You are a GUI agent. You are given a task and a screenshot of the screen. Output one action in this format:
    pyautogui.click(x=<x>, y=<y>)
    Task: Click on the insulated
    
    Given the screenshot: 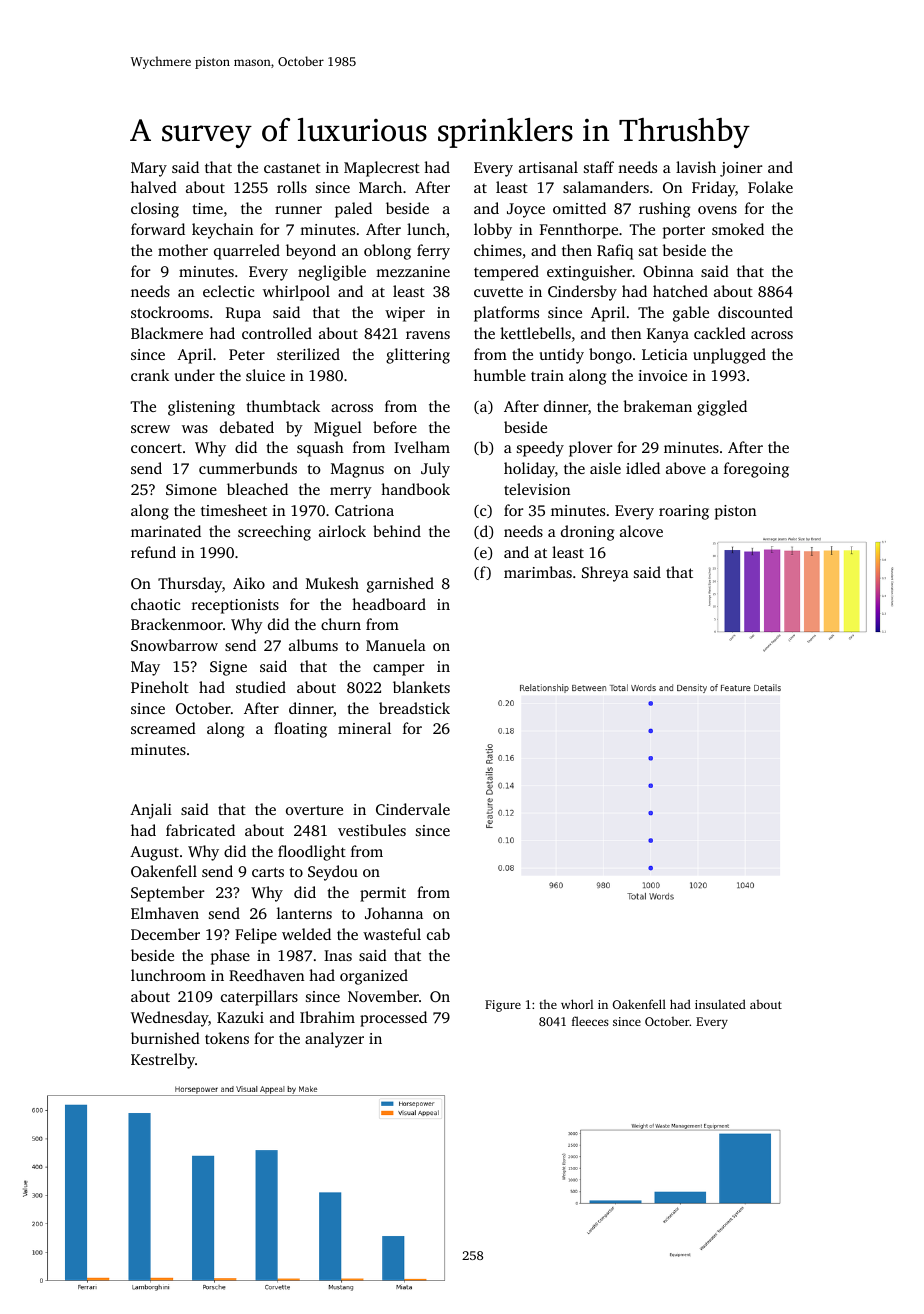 What is the action you would take?
    pyautogui.click(x=720, y=1004)
